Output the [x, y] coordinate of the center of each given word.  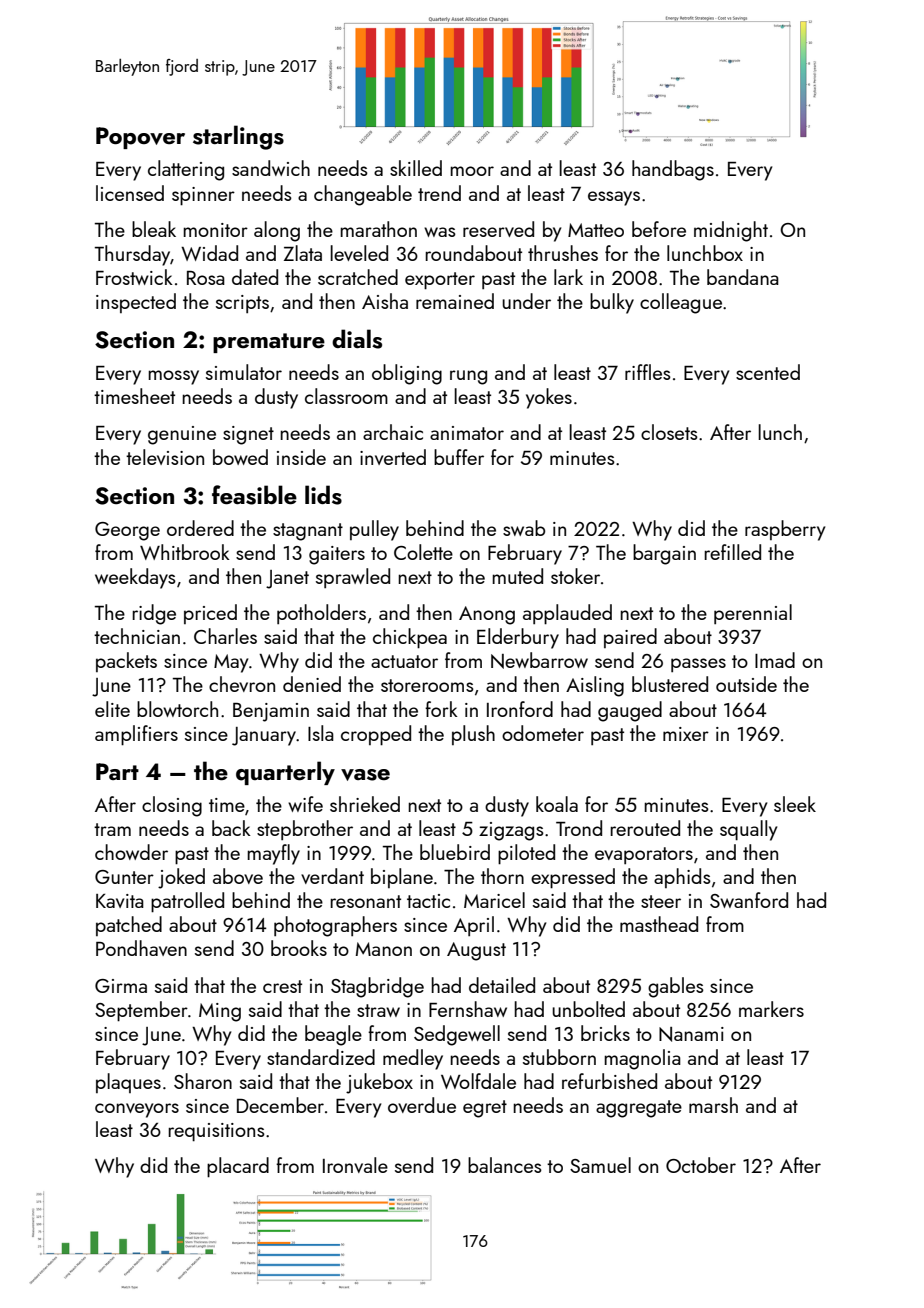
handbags [673, 170]
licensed [130, 193]
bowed [240, 457]
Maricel [494, 900]
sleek [795, 804]
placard [238, 1167]
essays [614, 198]
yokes [549, 398]
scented [768, 372]
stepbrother [305, 830]
